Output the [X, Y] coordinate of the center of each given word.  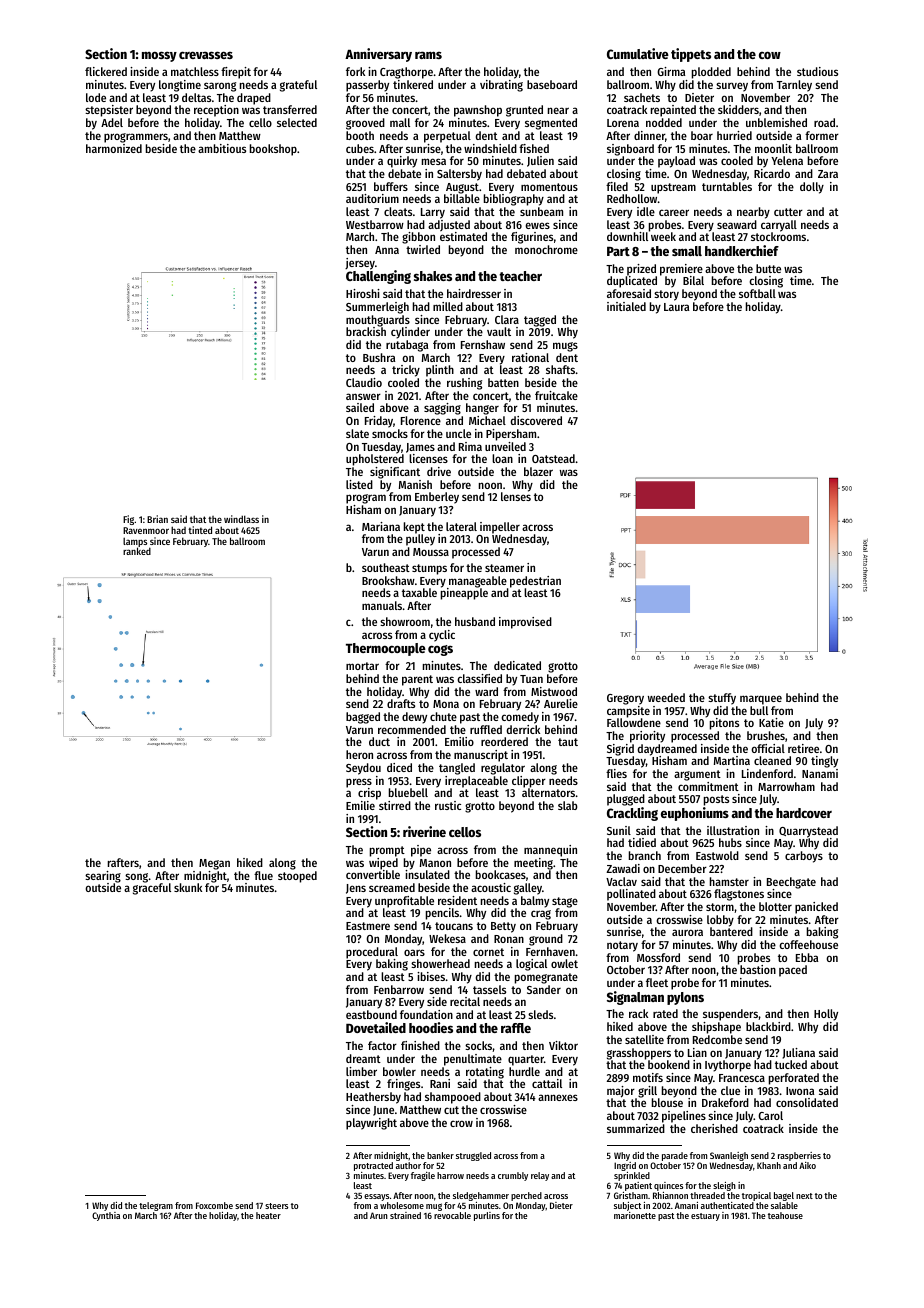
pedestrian [535, 582]
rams [428, 55]
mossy [159, 56]
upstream [673, 188]
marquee [761, 700]
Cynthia [106, 1216]
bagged [363, 718]
